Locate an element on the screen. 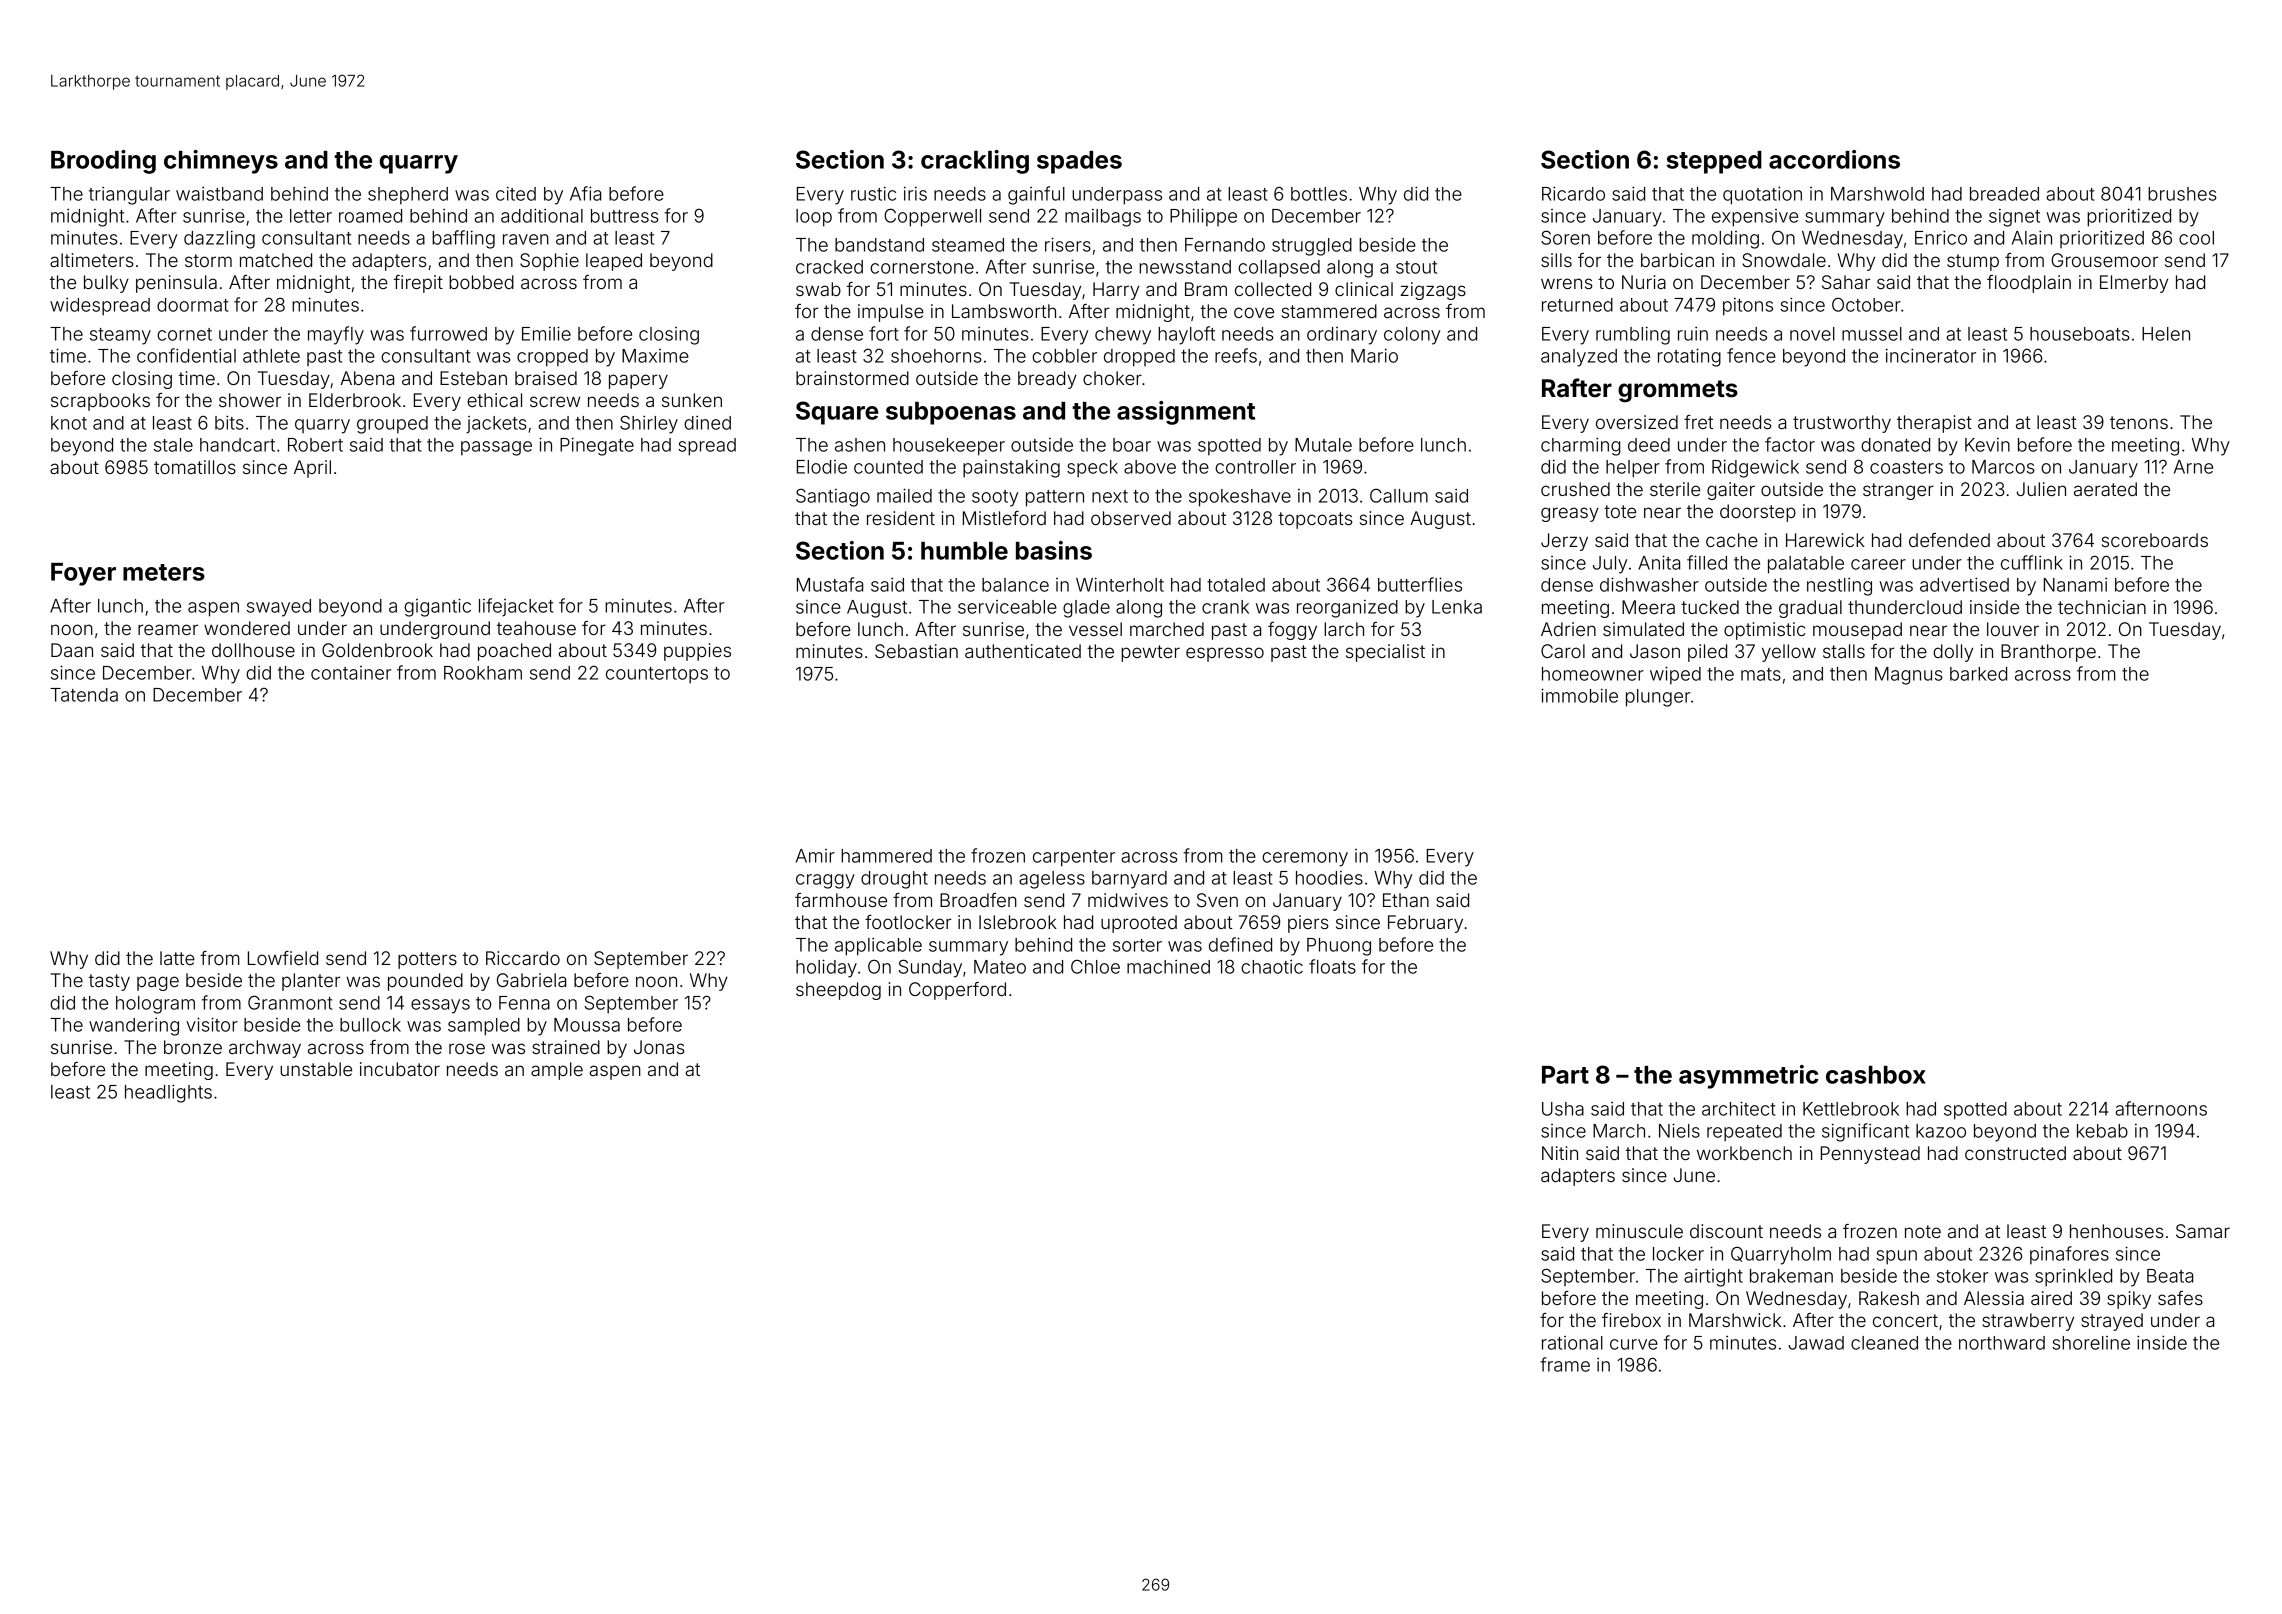  kebab is located at coordinates (2102, 1131).
